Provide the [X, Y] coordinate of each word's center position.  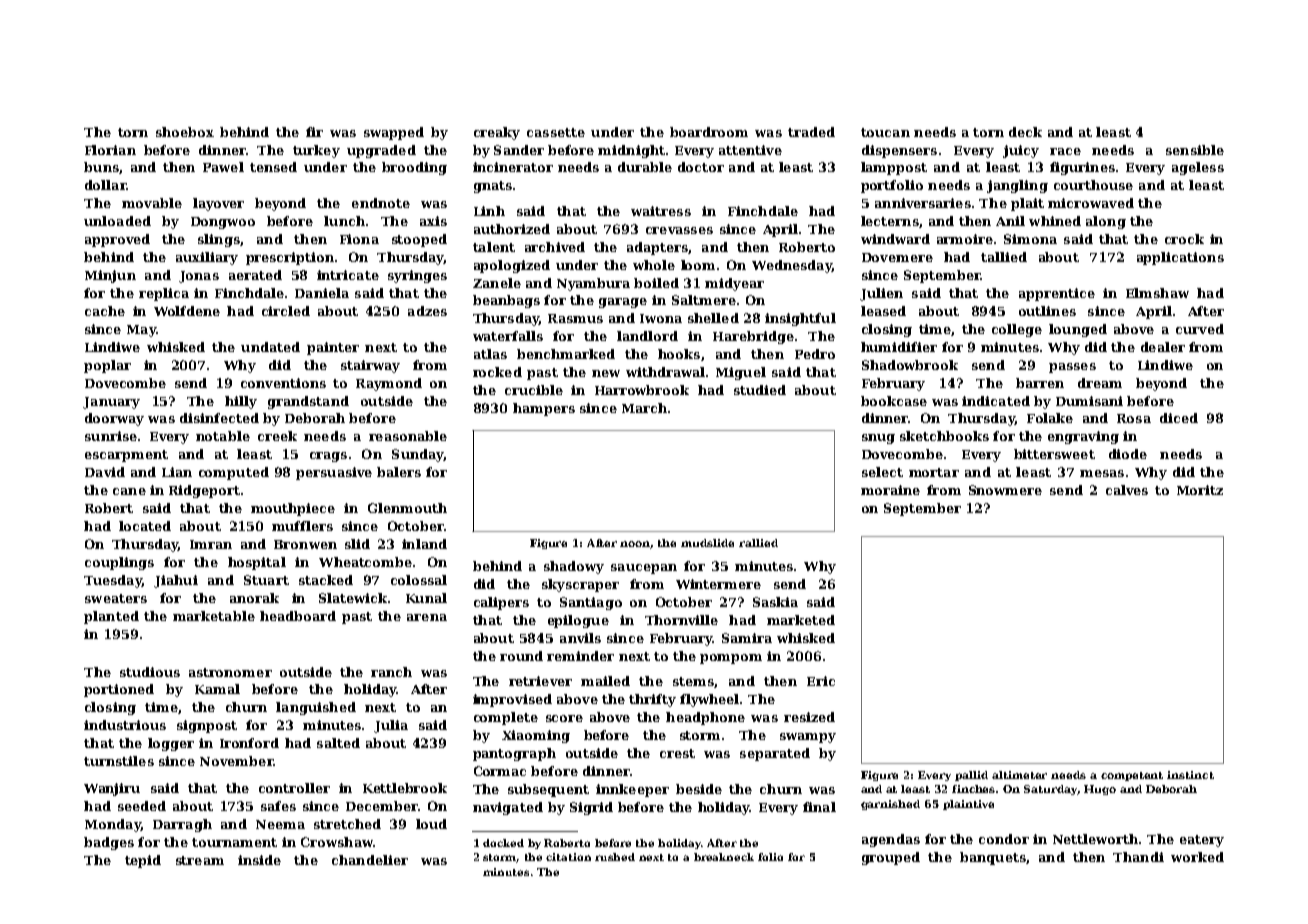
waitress [661, 211]
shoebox [185, 132]
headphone [705, 718]
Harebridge [753, 337]
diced [1179, 418]
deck [1025, 132]
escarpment [126, 456]
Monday [113, 825]
